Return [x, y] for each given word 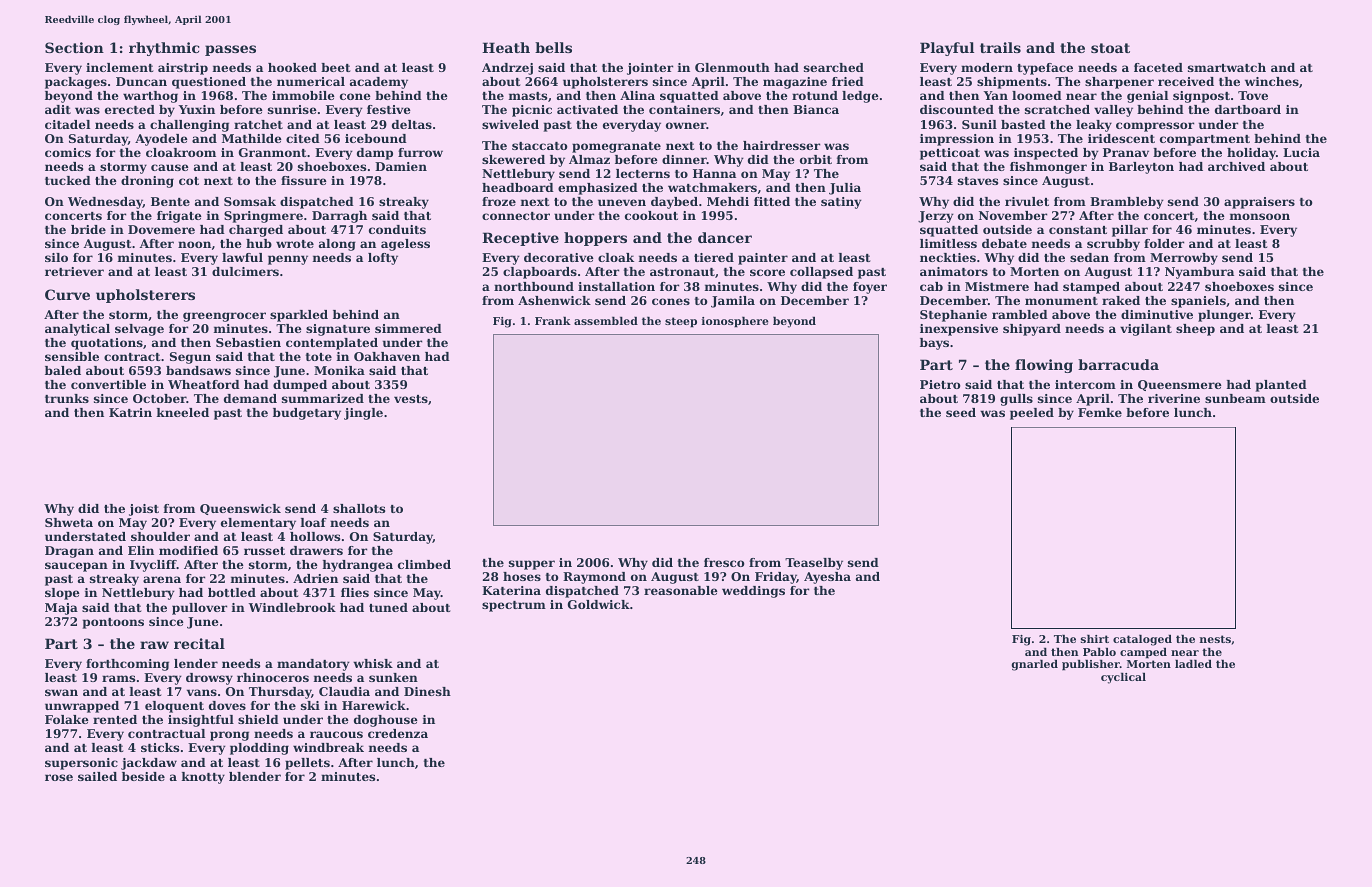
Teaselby [814, 564]
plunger [1224, 316]
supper [532, 565]
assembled [606, 321]
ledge [860, 97]
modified [188, 550]
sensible [72, 356]
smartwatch [1227, 67]
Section [74, 47]
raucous [336, 734]
